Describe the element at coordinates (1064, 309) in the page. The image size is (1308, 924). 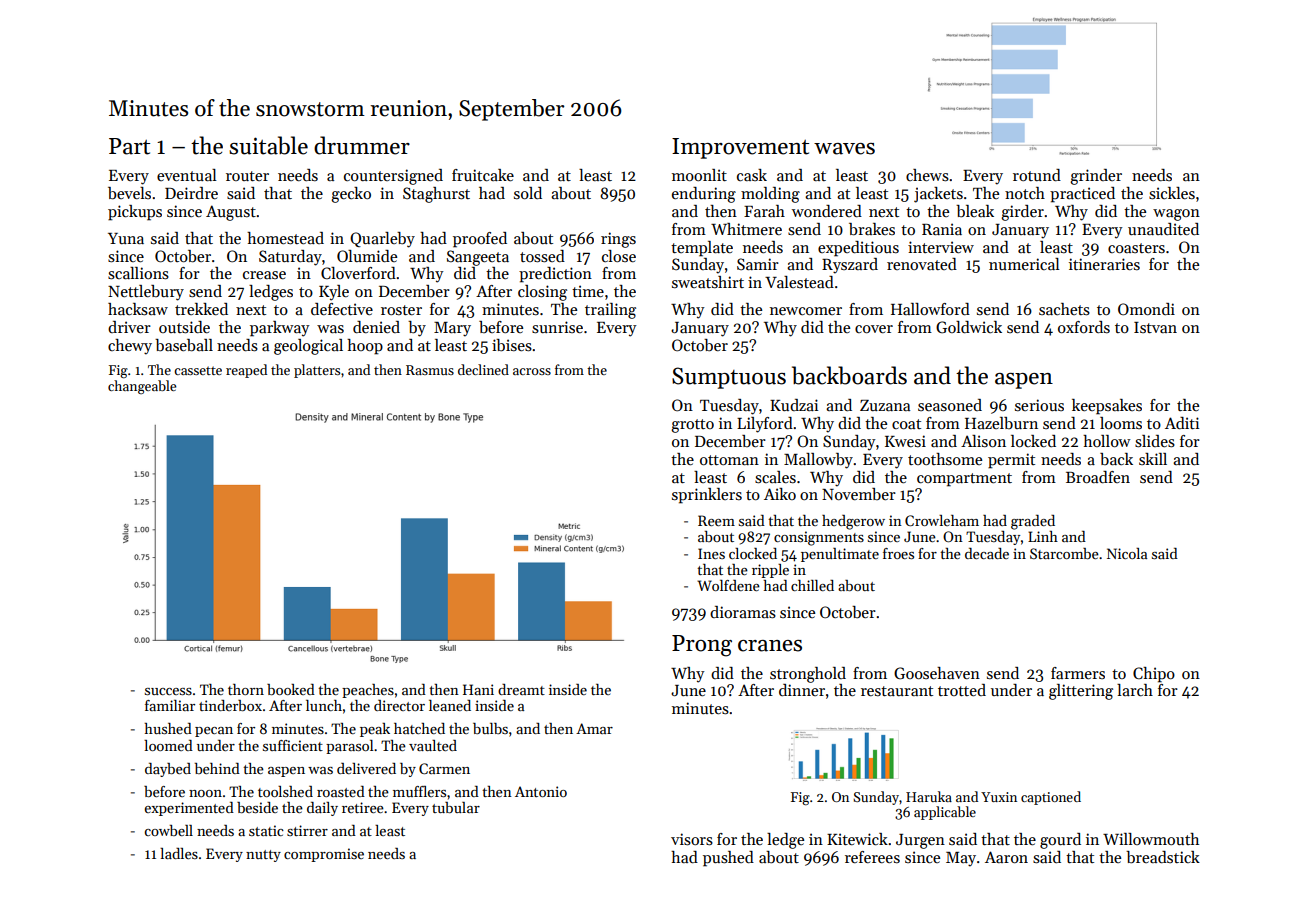
I see `sachets` at that location.
